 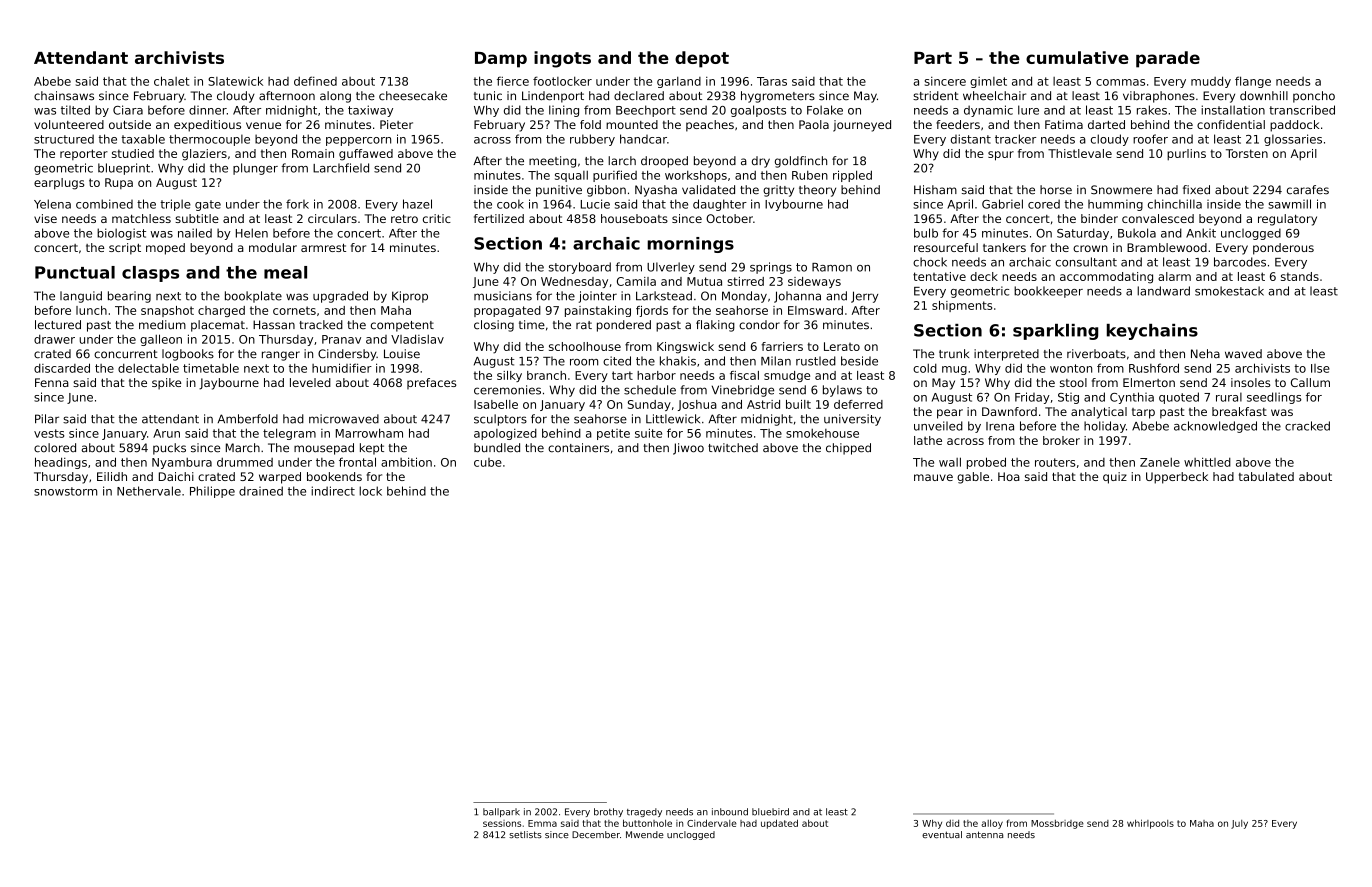 I want to click on Elmerton, so click(x=1149, y=382).
